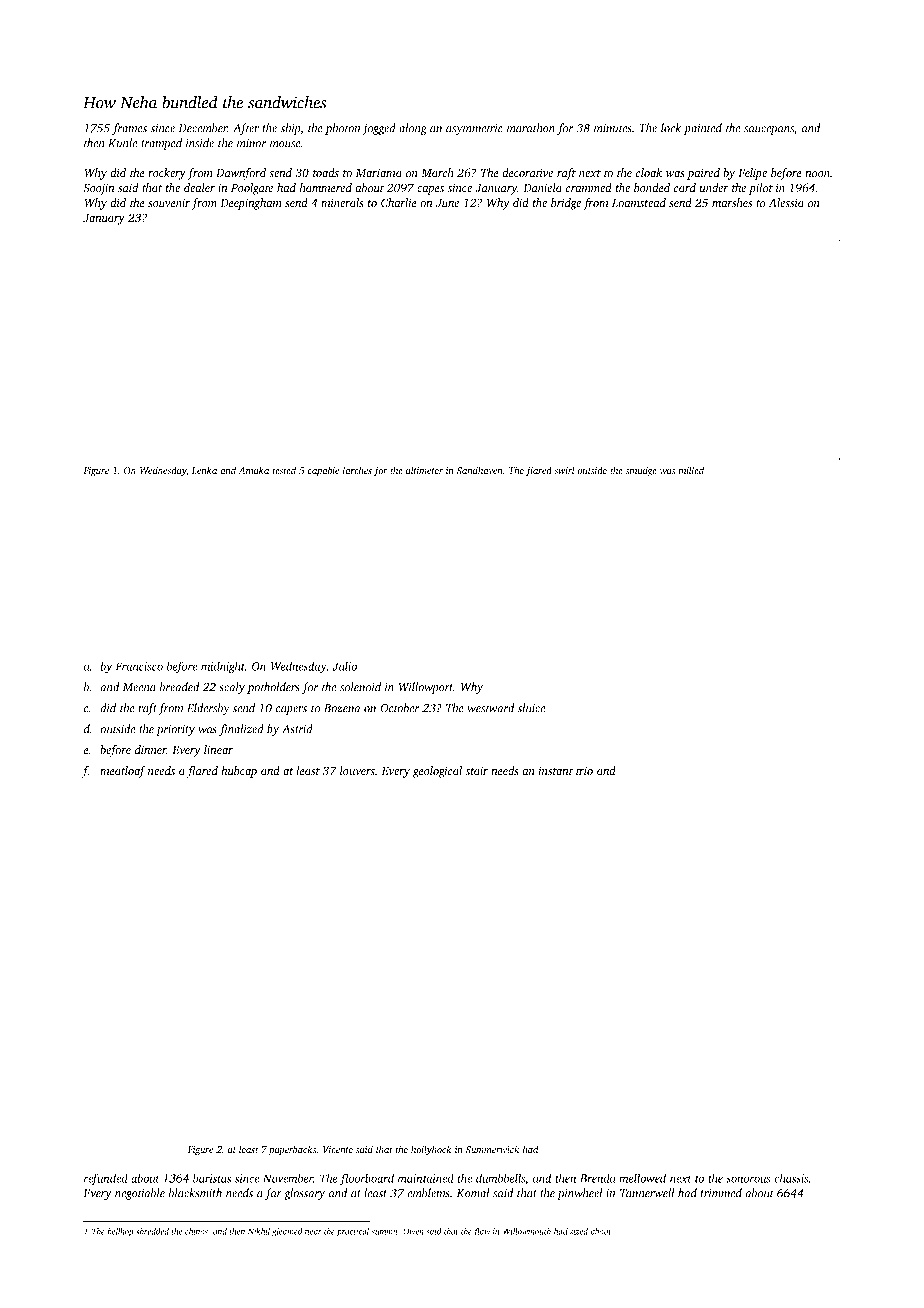 The height and width of the screenshot is (1308, 924). I want to click on frames, so click(129, 129).
